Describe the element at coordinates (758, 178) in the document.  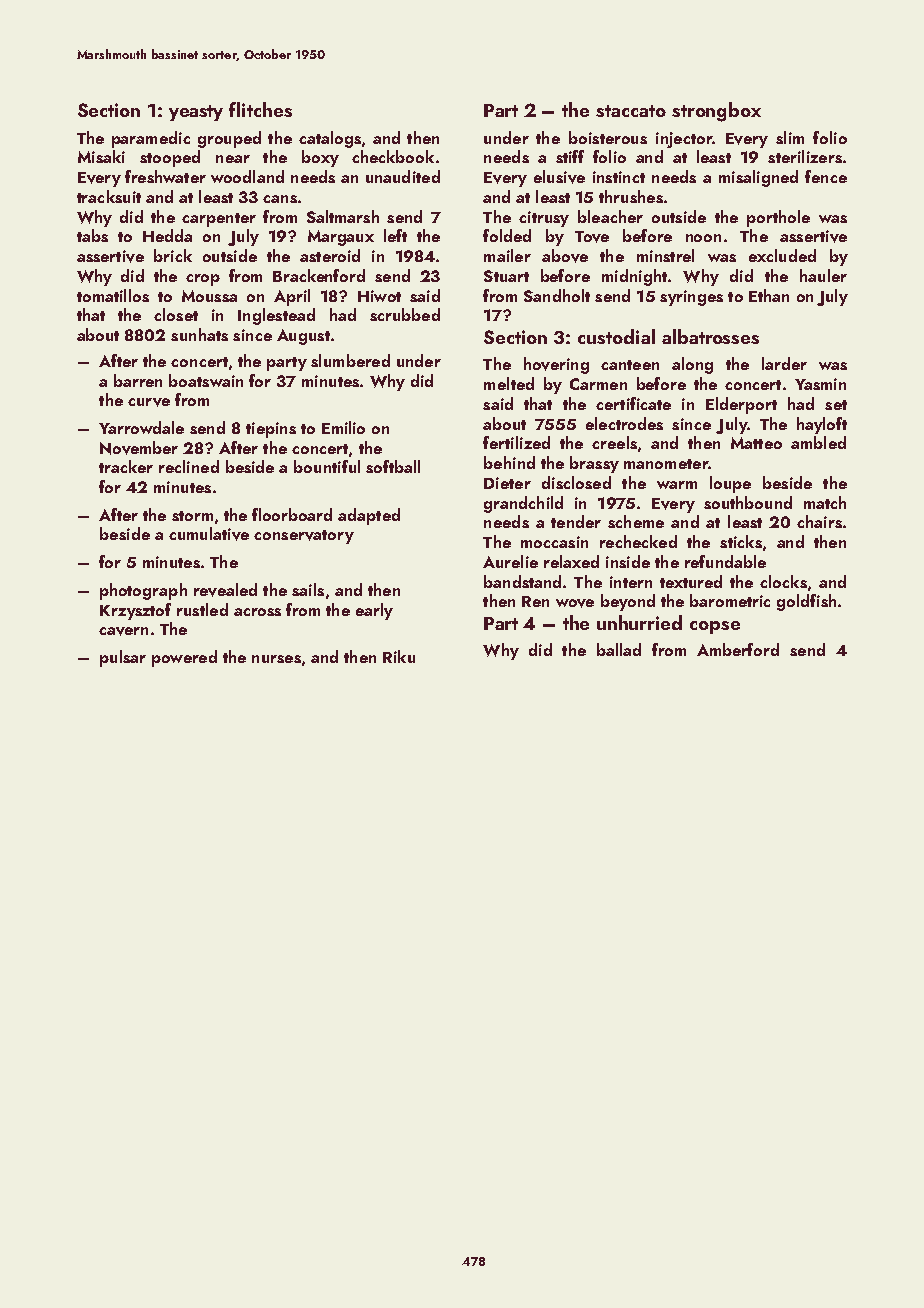
I see `misaligned` at that location.
